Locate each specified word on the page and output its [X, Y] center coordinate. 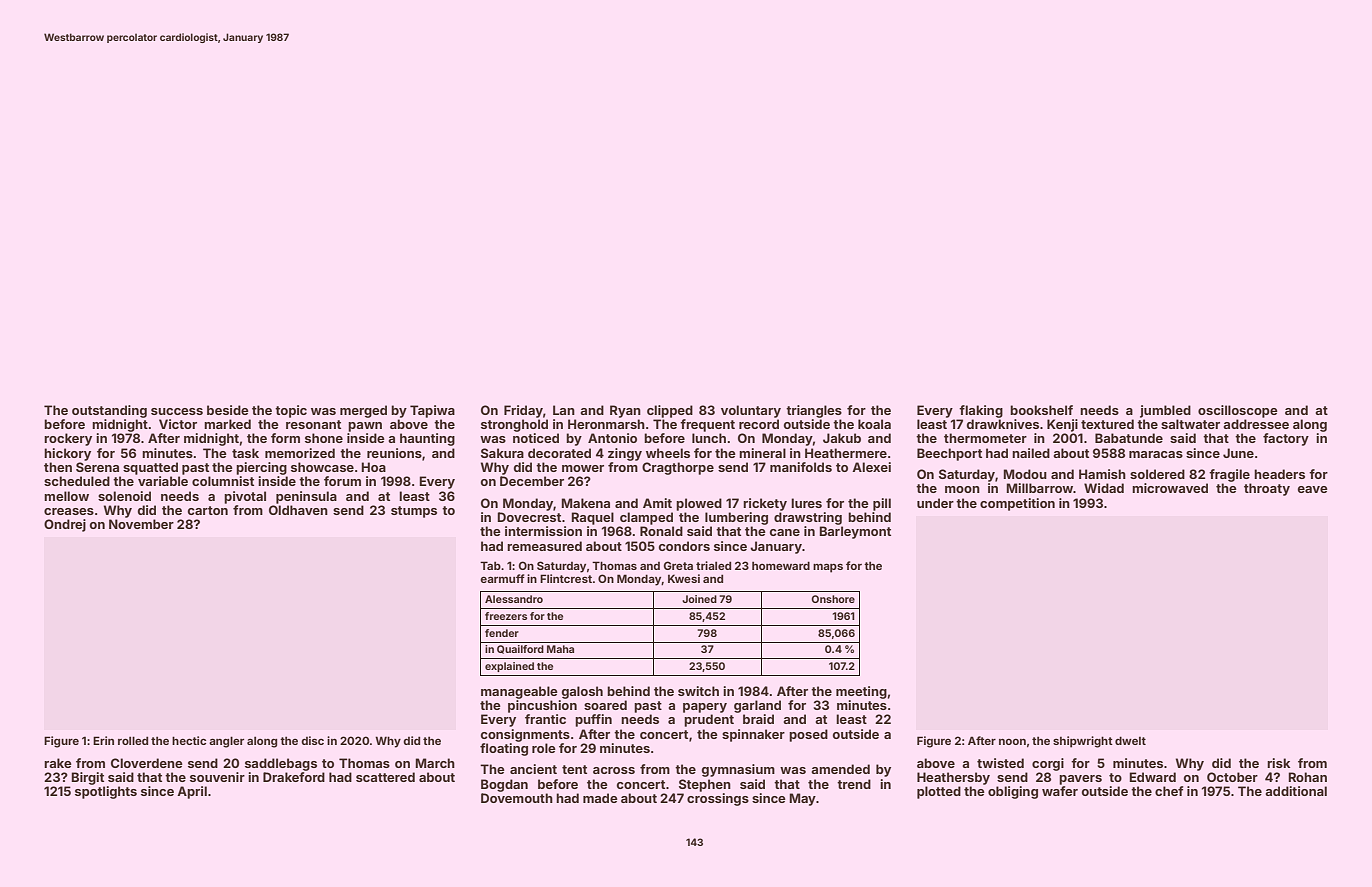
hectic [189, 740]
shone [324, 438]
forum [342, 481]
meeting [861, 692]
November [141, 524]
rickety [765, 504]
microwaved [1170, 488]
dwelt [1130, 740]
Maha [560, 649]
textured [1107, 424]
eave [1313, 489]
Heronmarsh [606, 424]
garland [757, 706]
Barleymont [855, 532]
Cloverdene [147, 763]
